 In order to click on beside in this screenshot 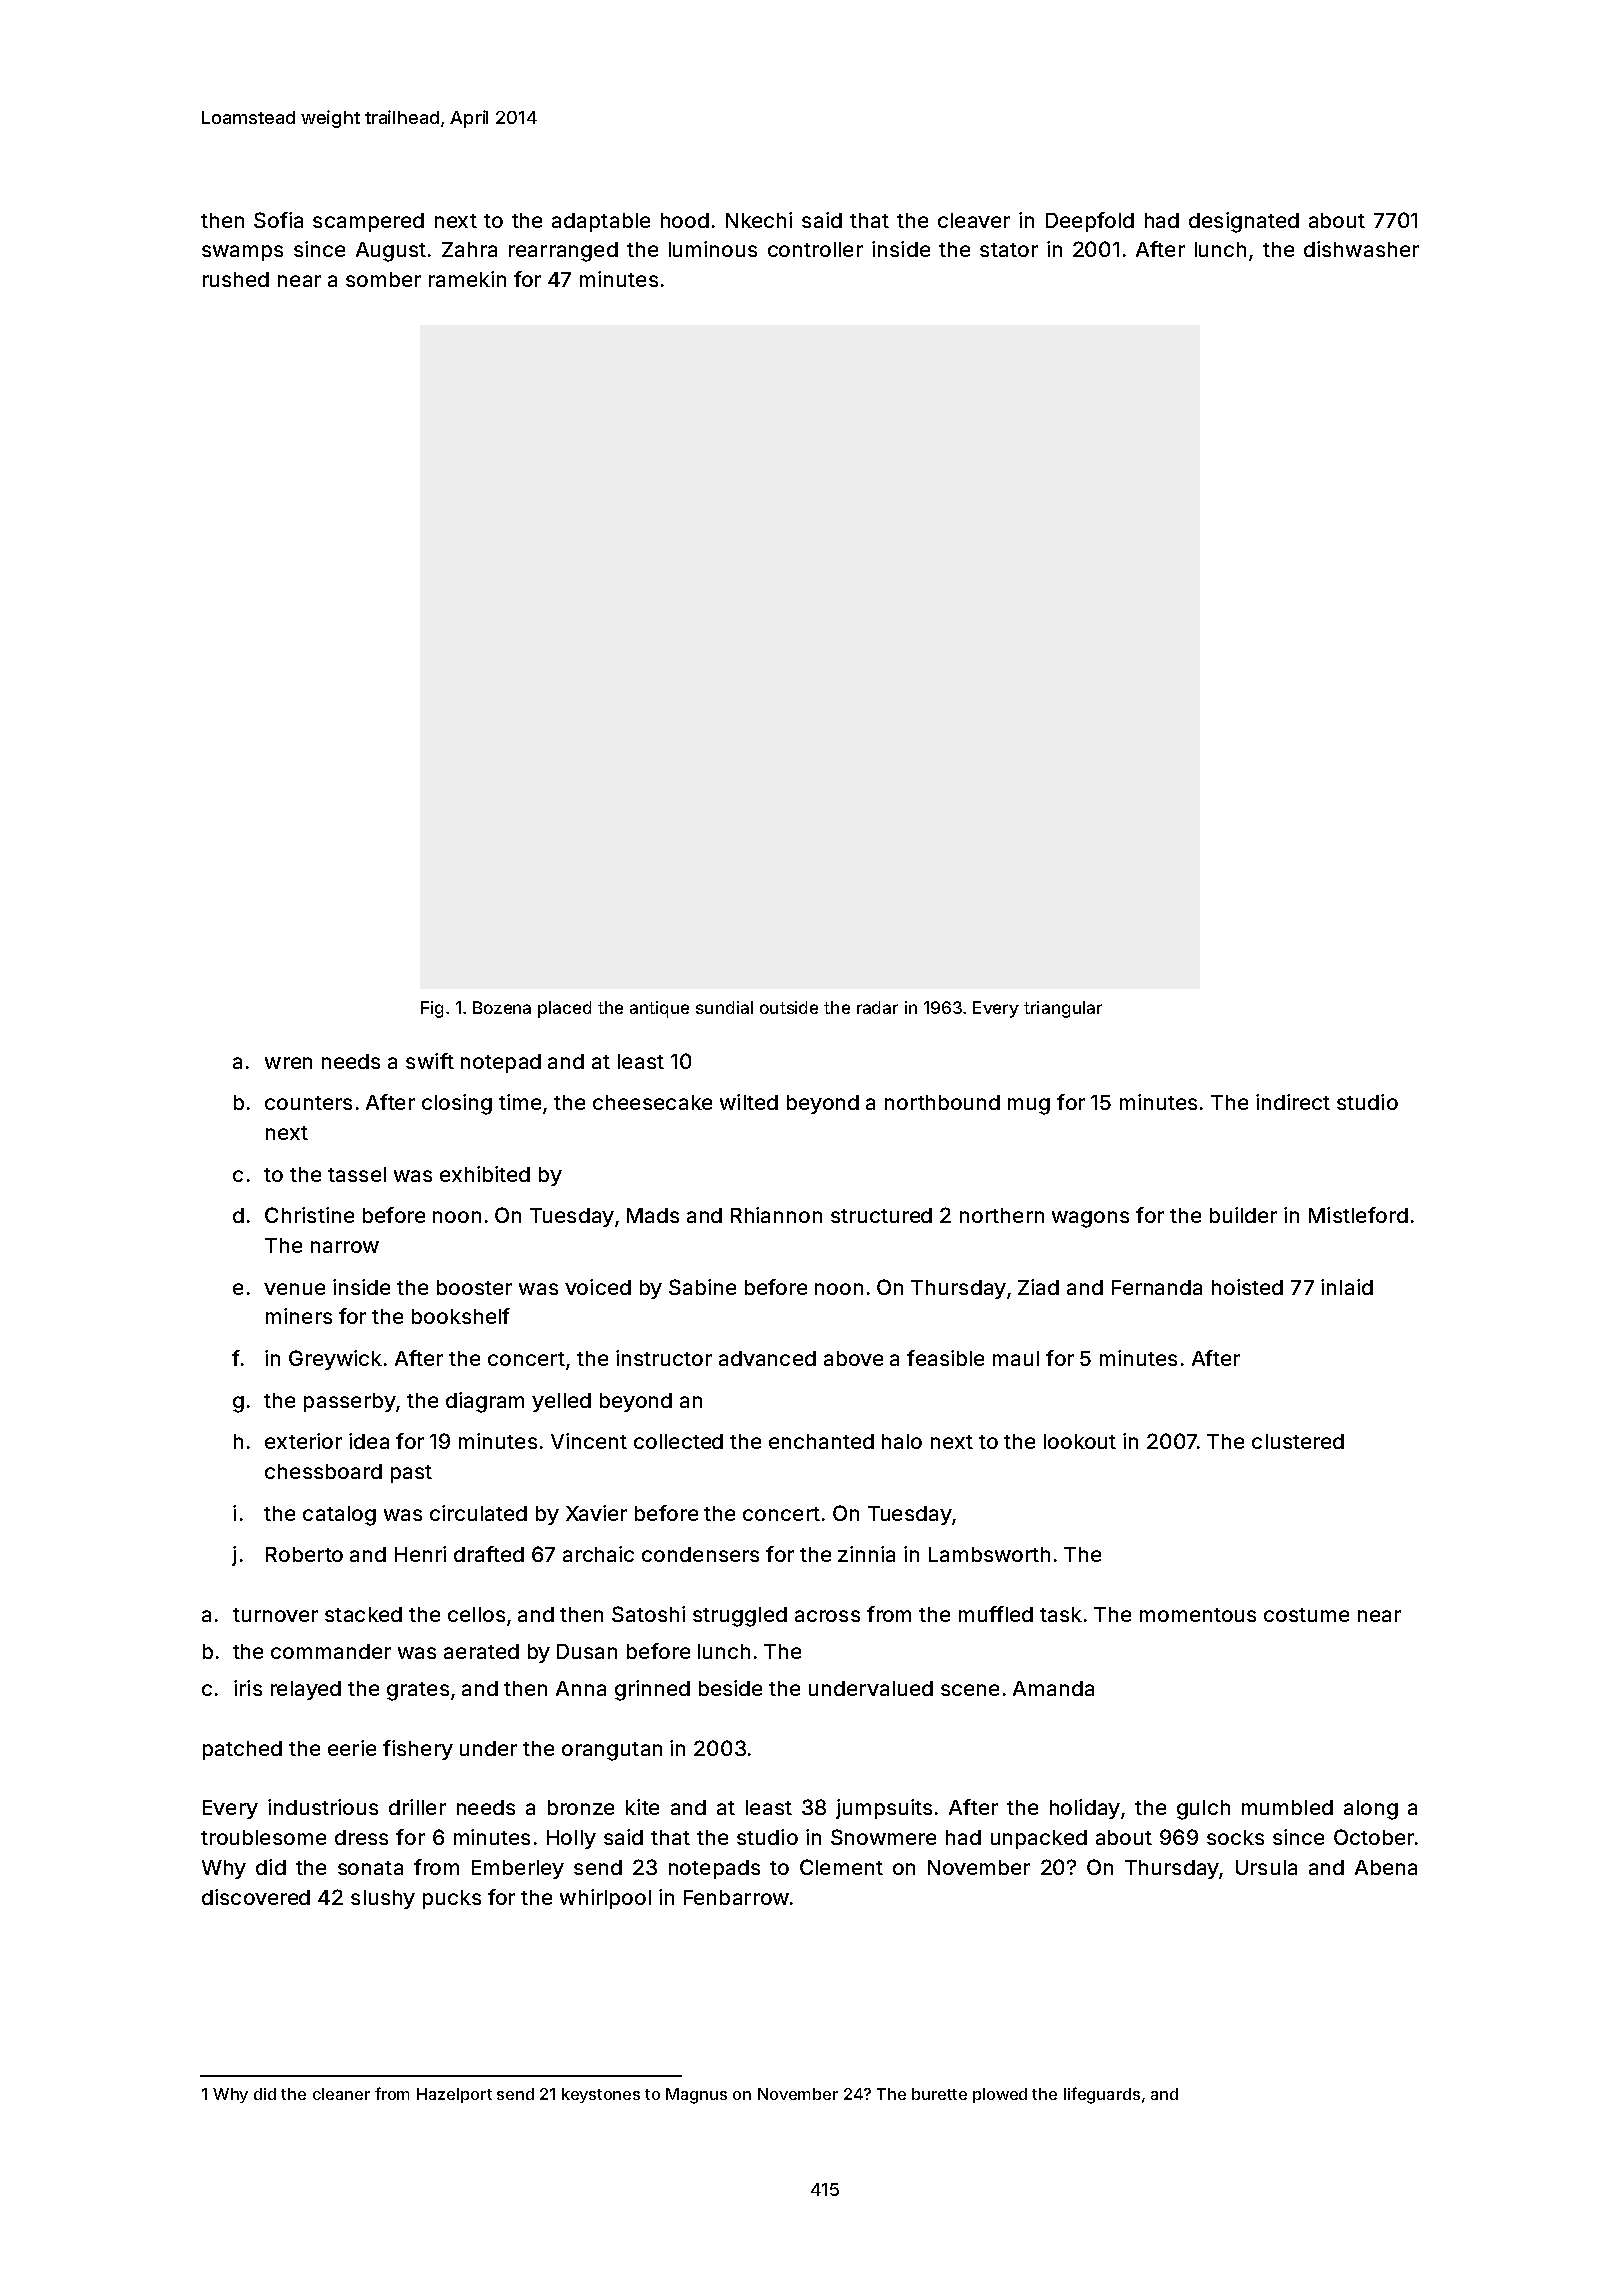, I will do `click(730, 1688)`.
